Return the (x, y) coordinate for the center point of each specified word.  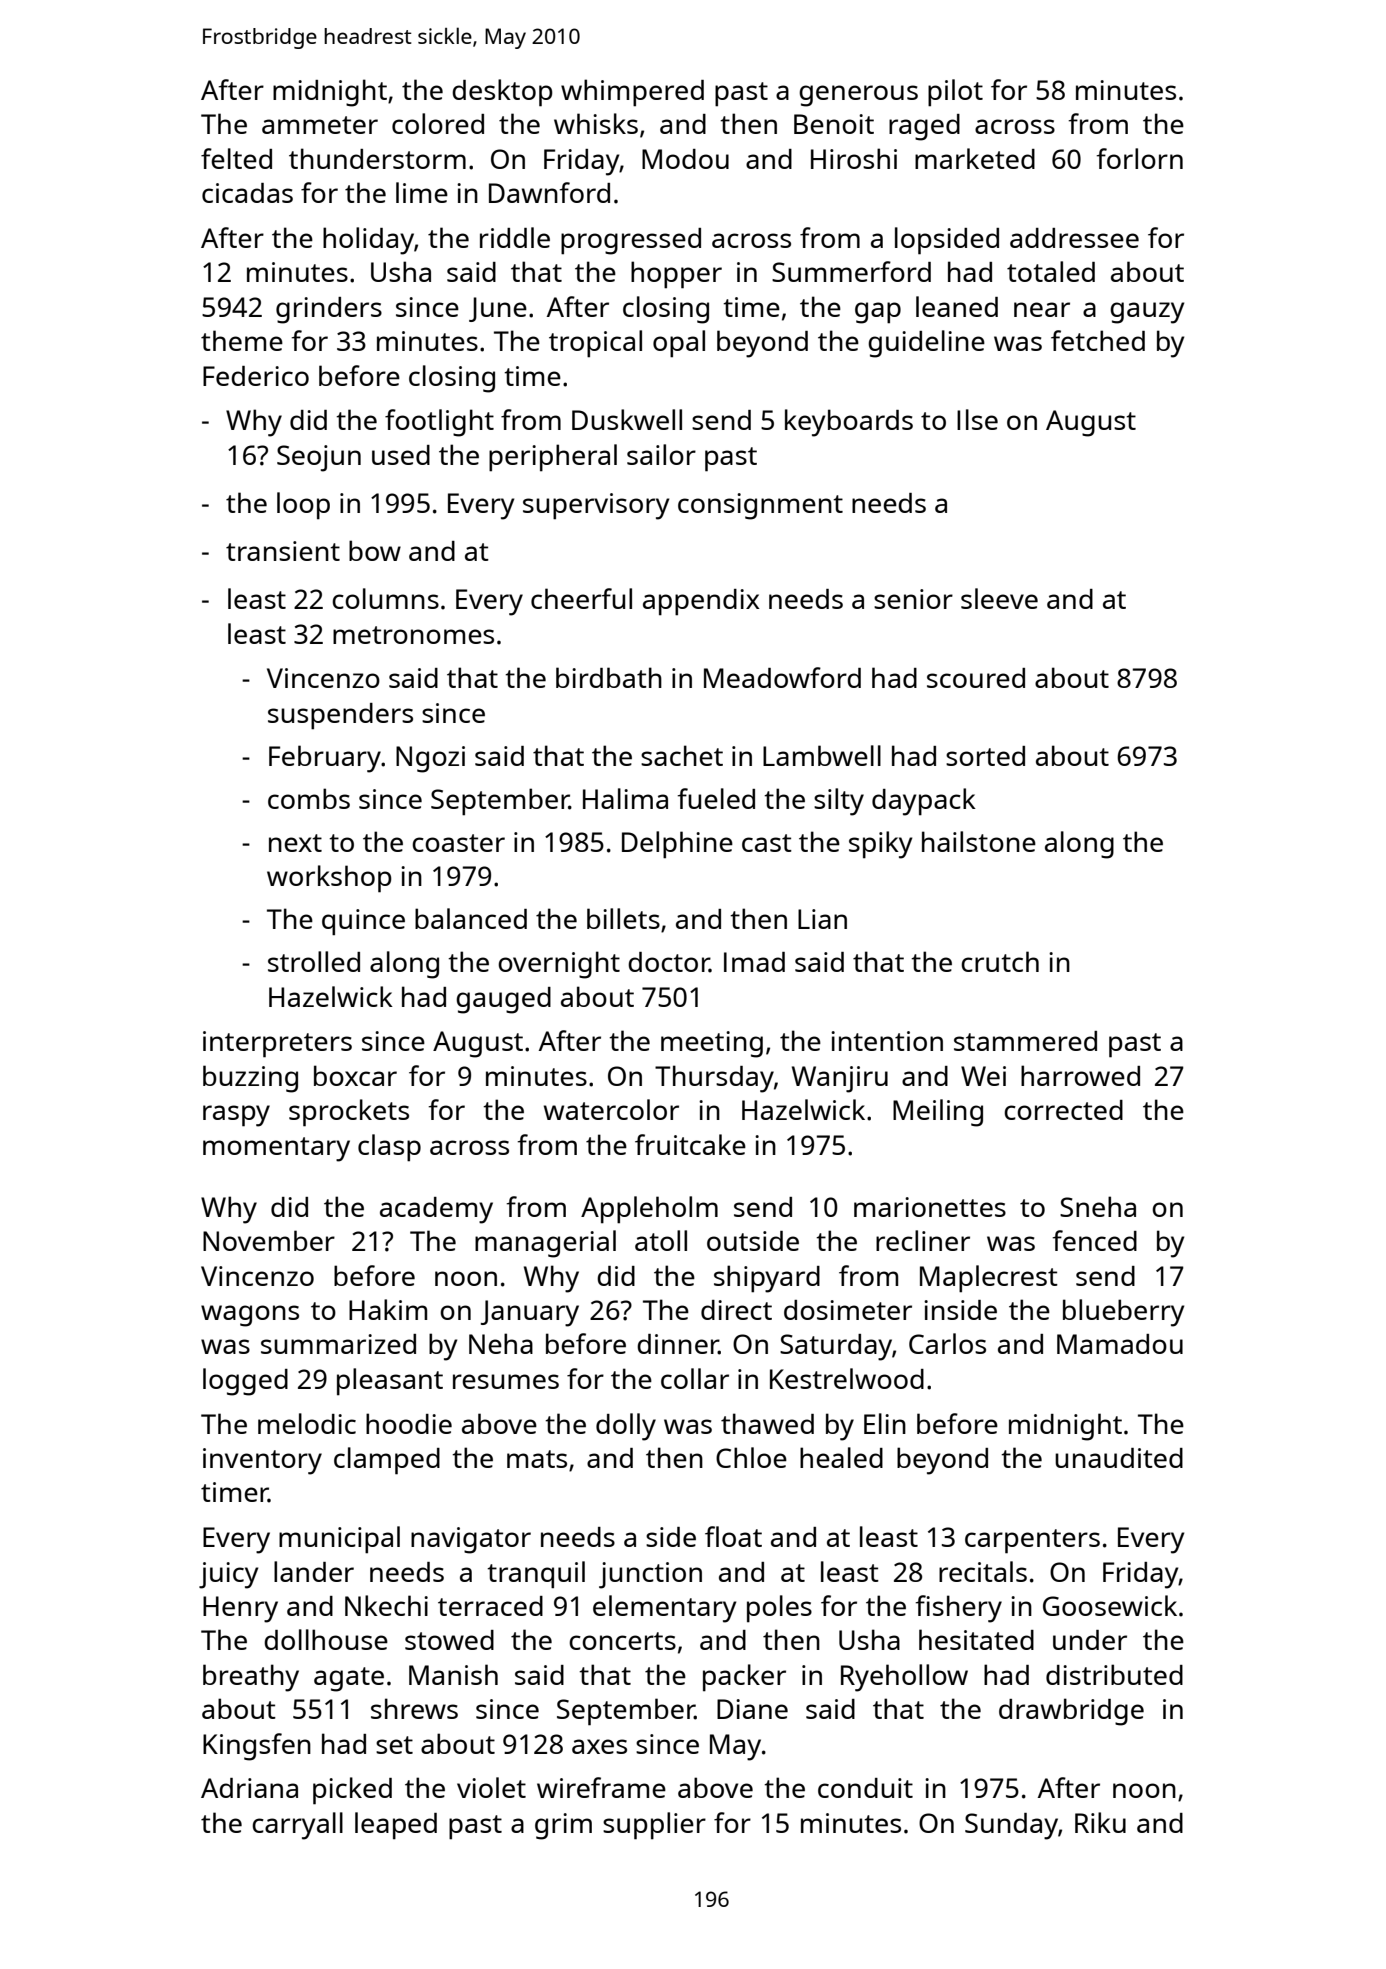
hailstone (979, 841)
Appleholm (649, 1210)
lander (314, 1571)
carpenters (1032, 1541)
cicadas (247, 193)
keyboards (849, 423)
